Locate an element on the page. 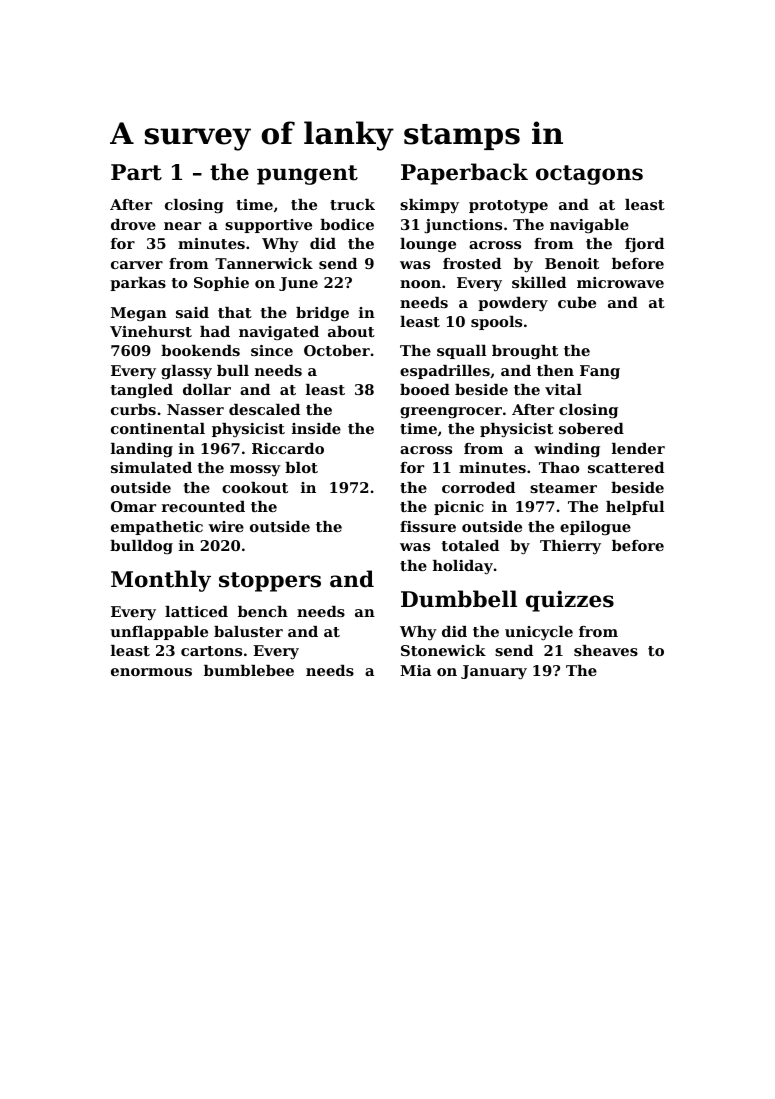  then is located at coordinates (555, 370).
